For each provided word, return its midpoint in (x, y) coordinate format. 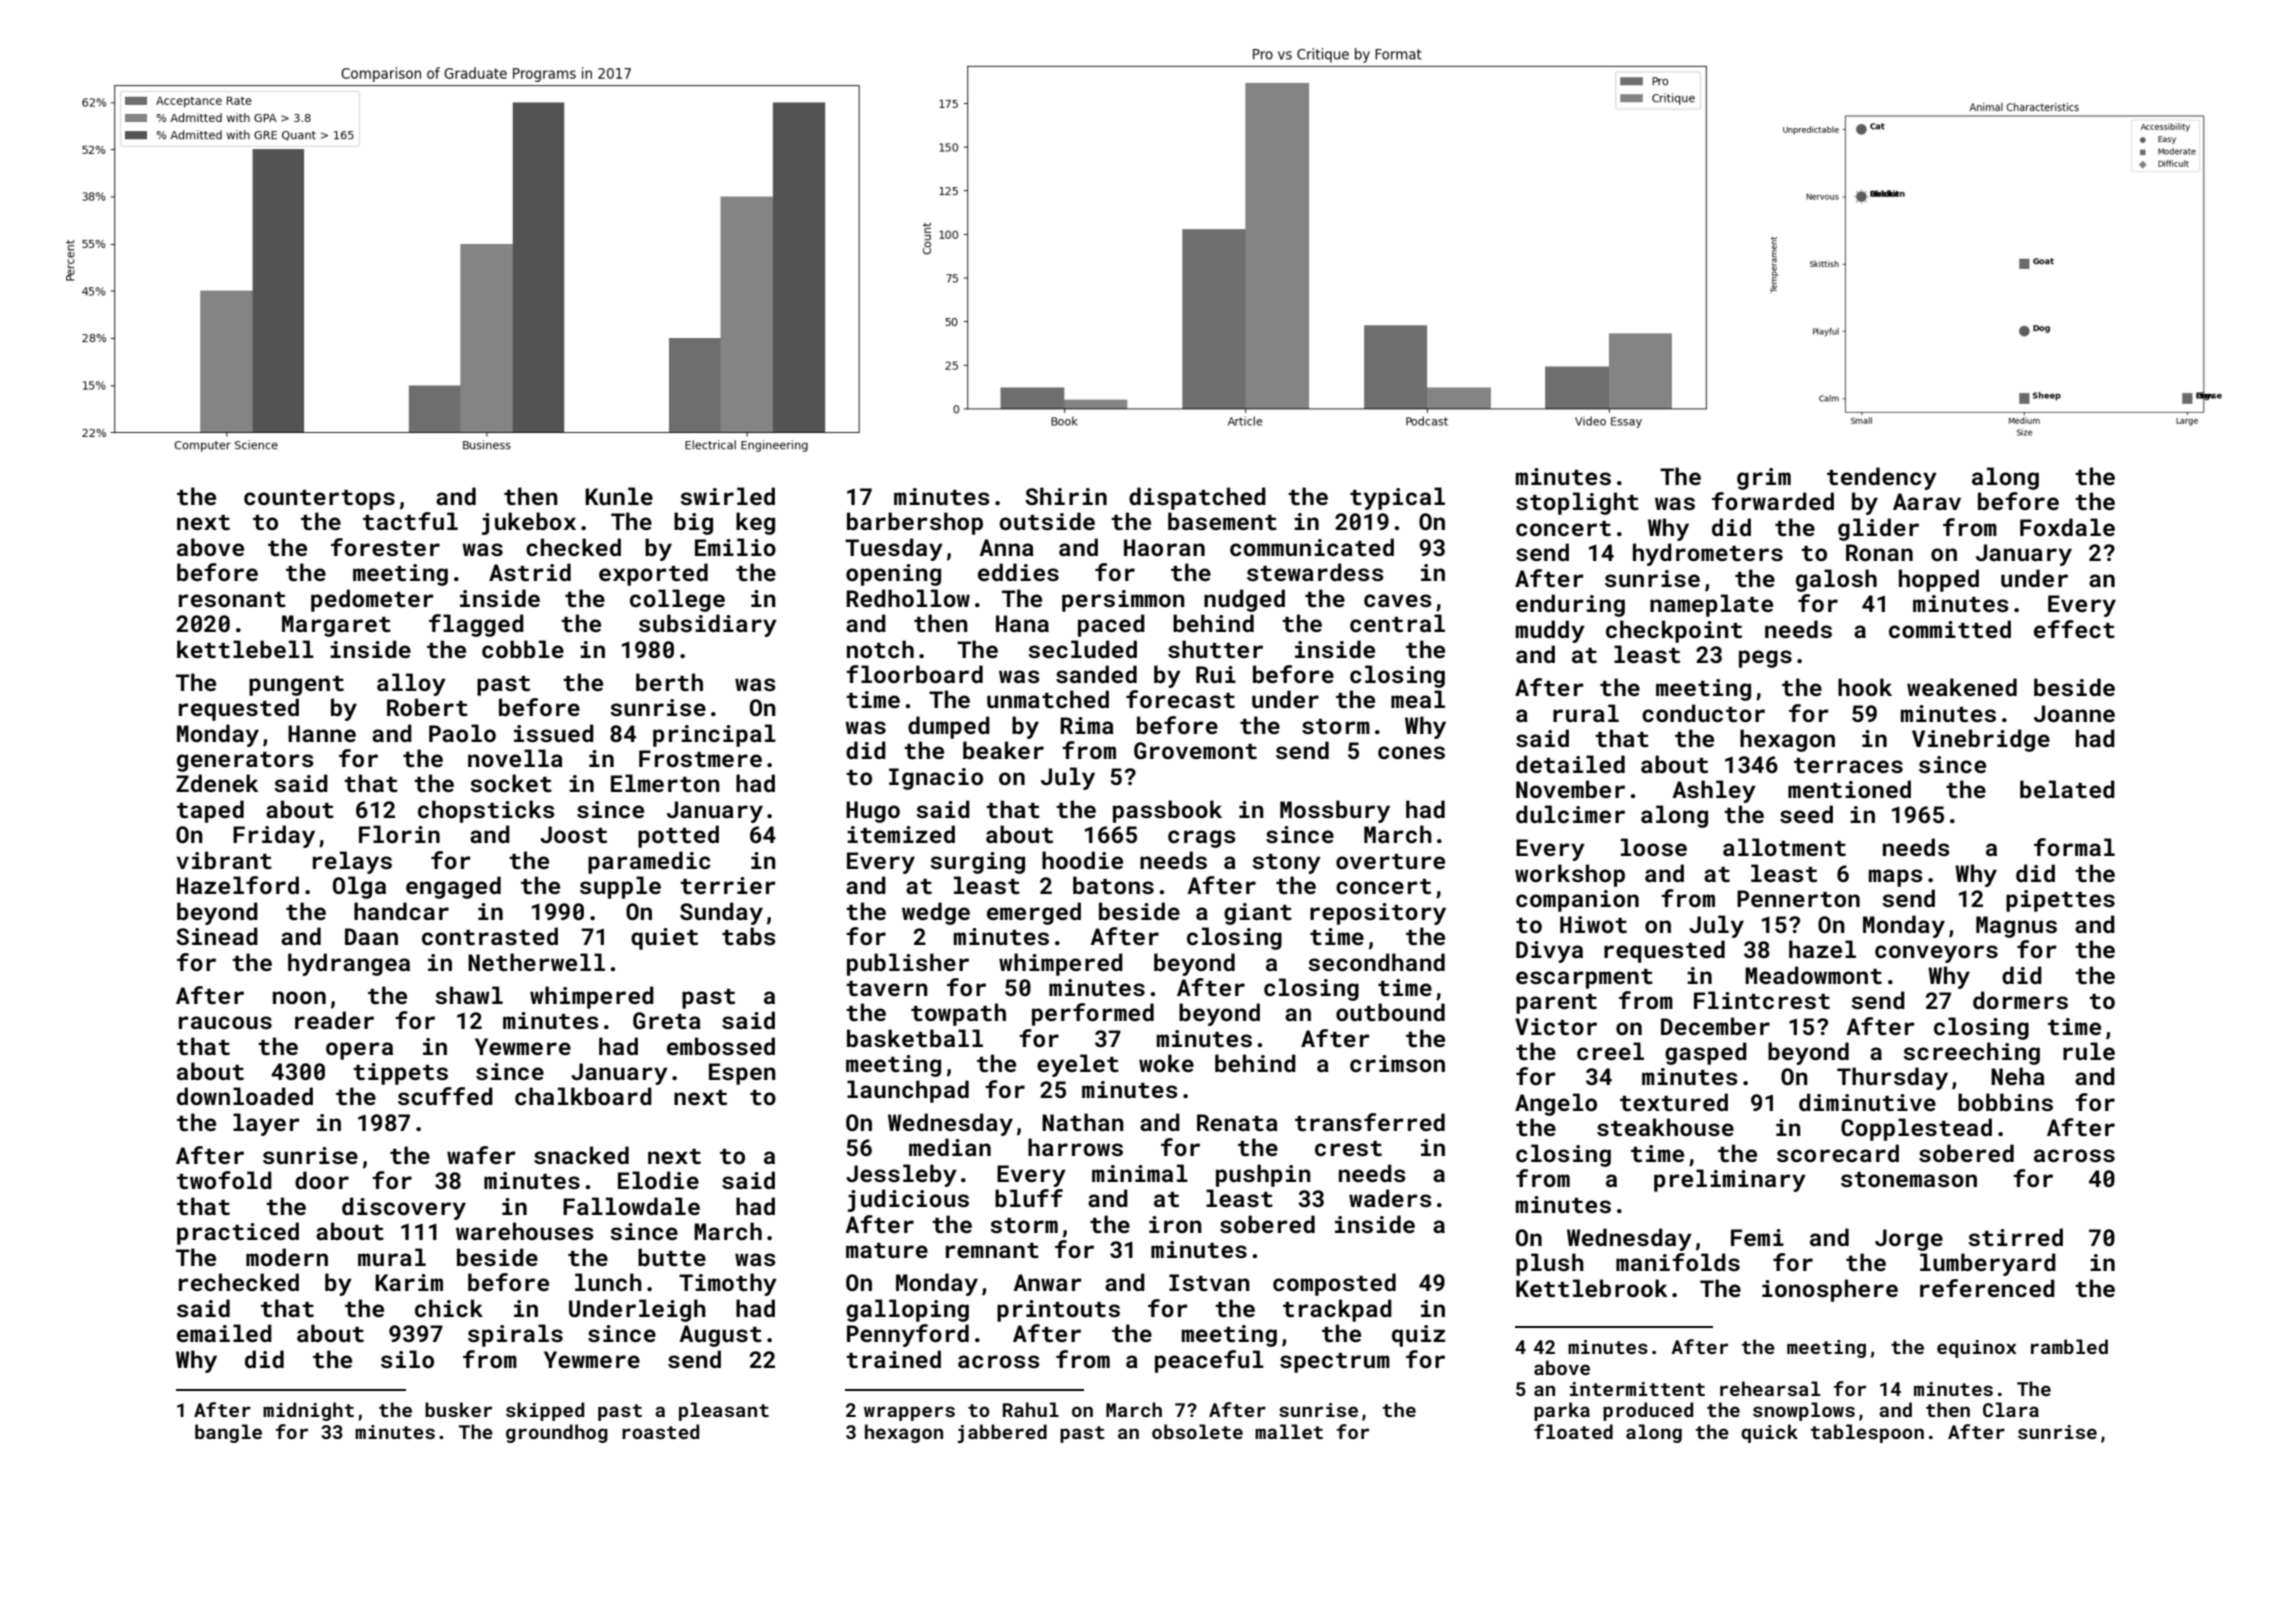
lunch (608, 1282)
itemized (901, 834)
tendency (1882, 478)
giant (1258, 914)
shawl (469, 995)
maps (1896, 878)
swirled (727, 496)
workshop (1570, 875)
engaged (453, 887)
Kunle (619, 496)
